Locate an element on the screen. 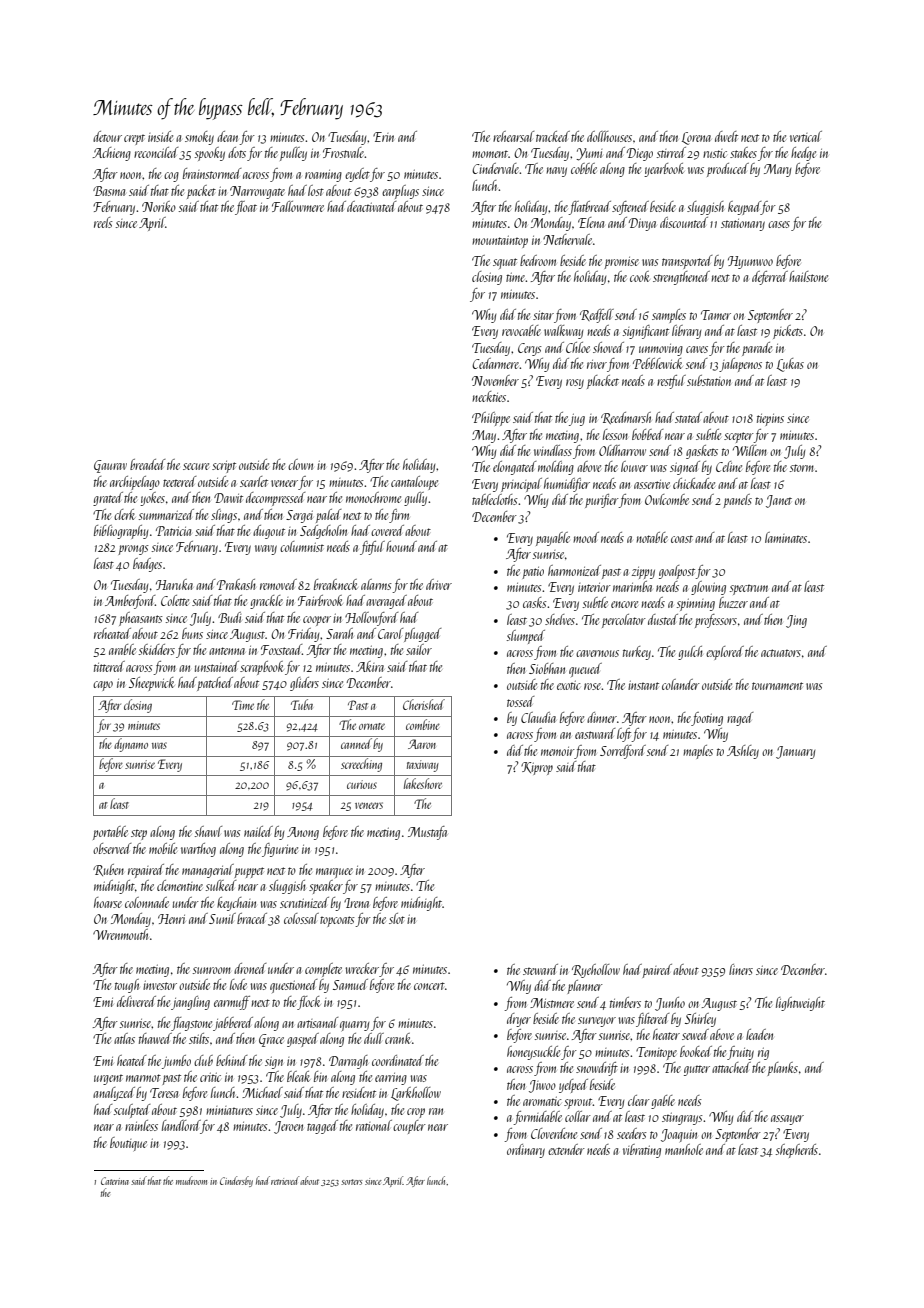 This screenshot has height=1308, width=924. crank is located at coordinates (398, 1038).
